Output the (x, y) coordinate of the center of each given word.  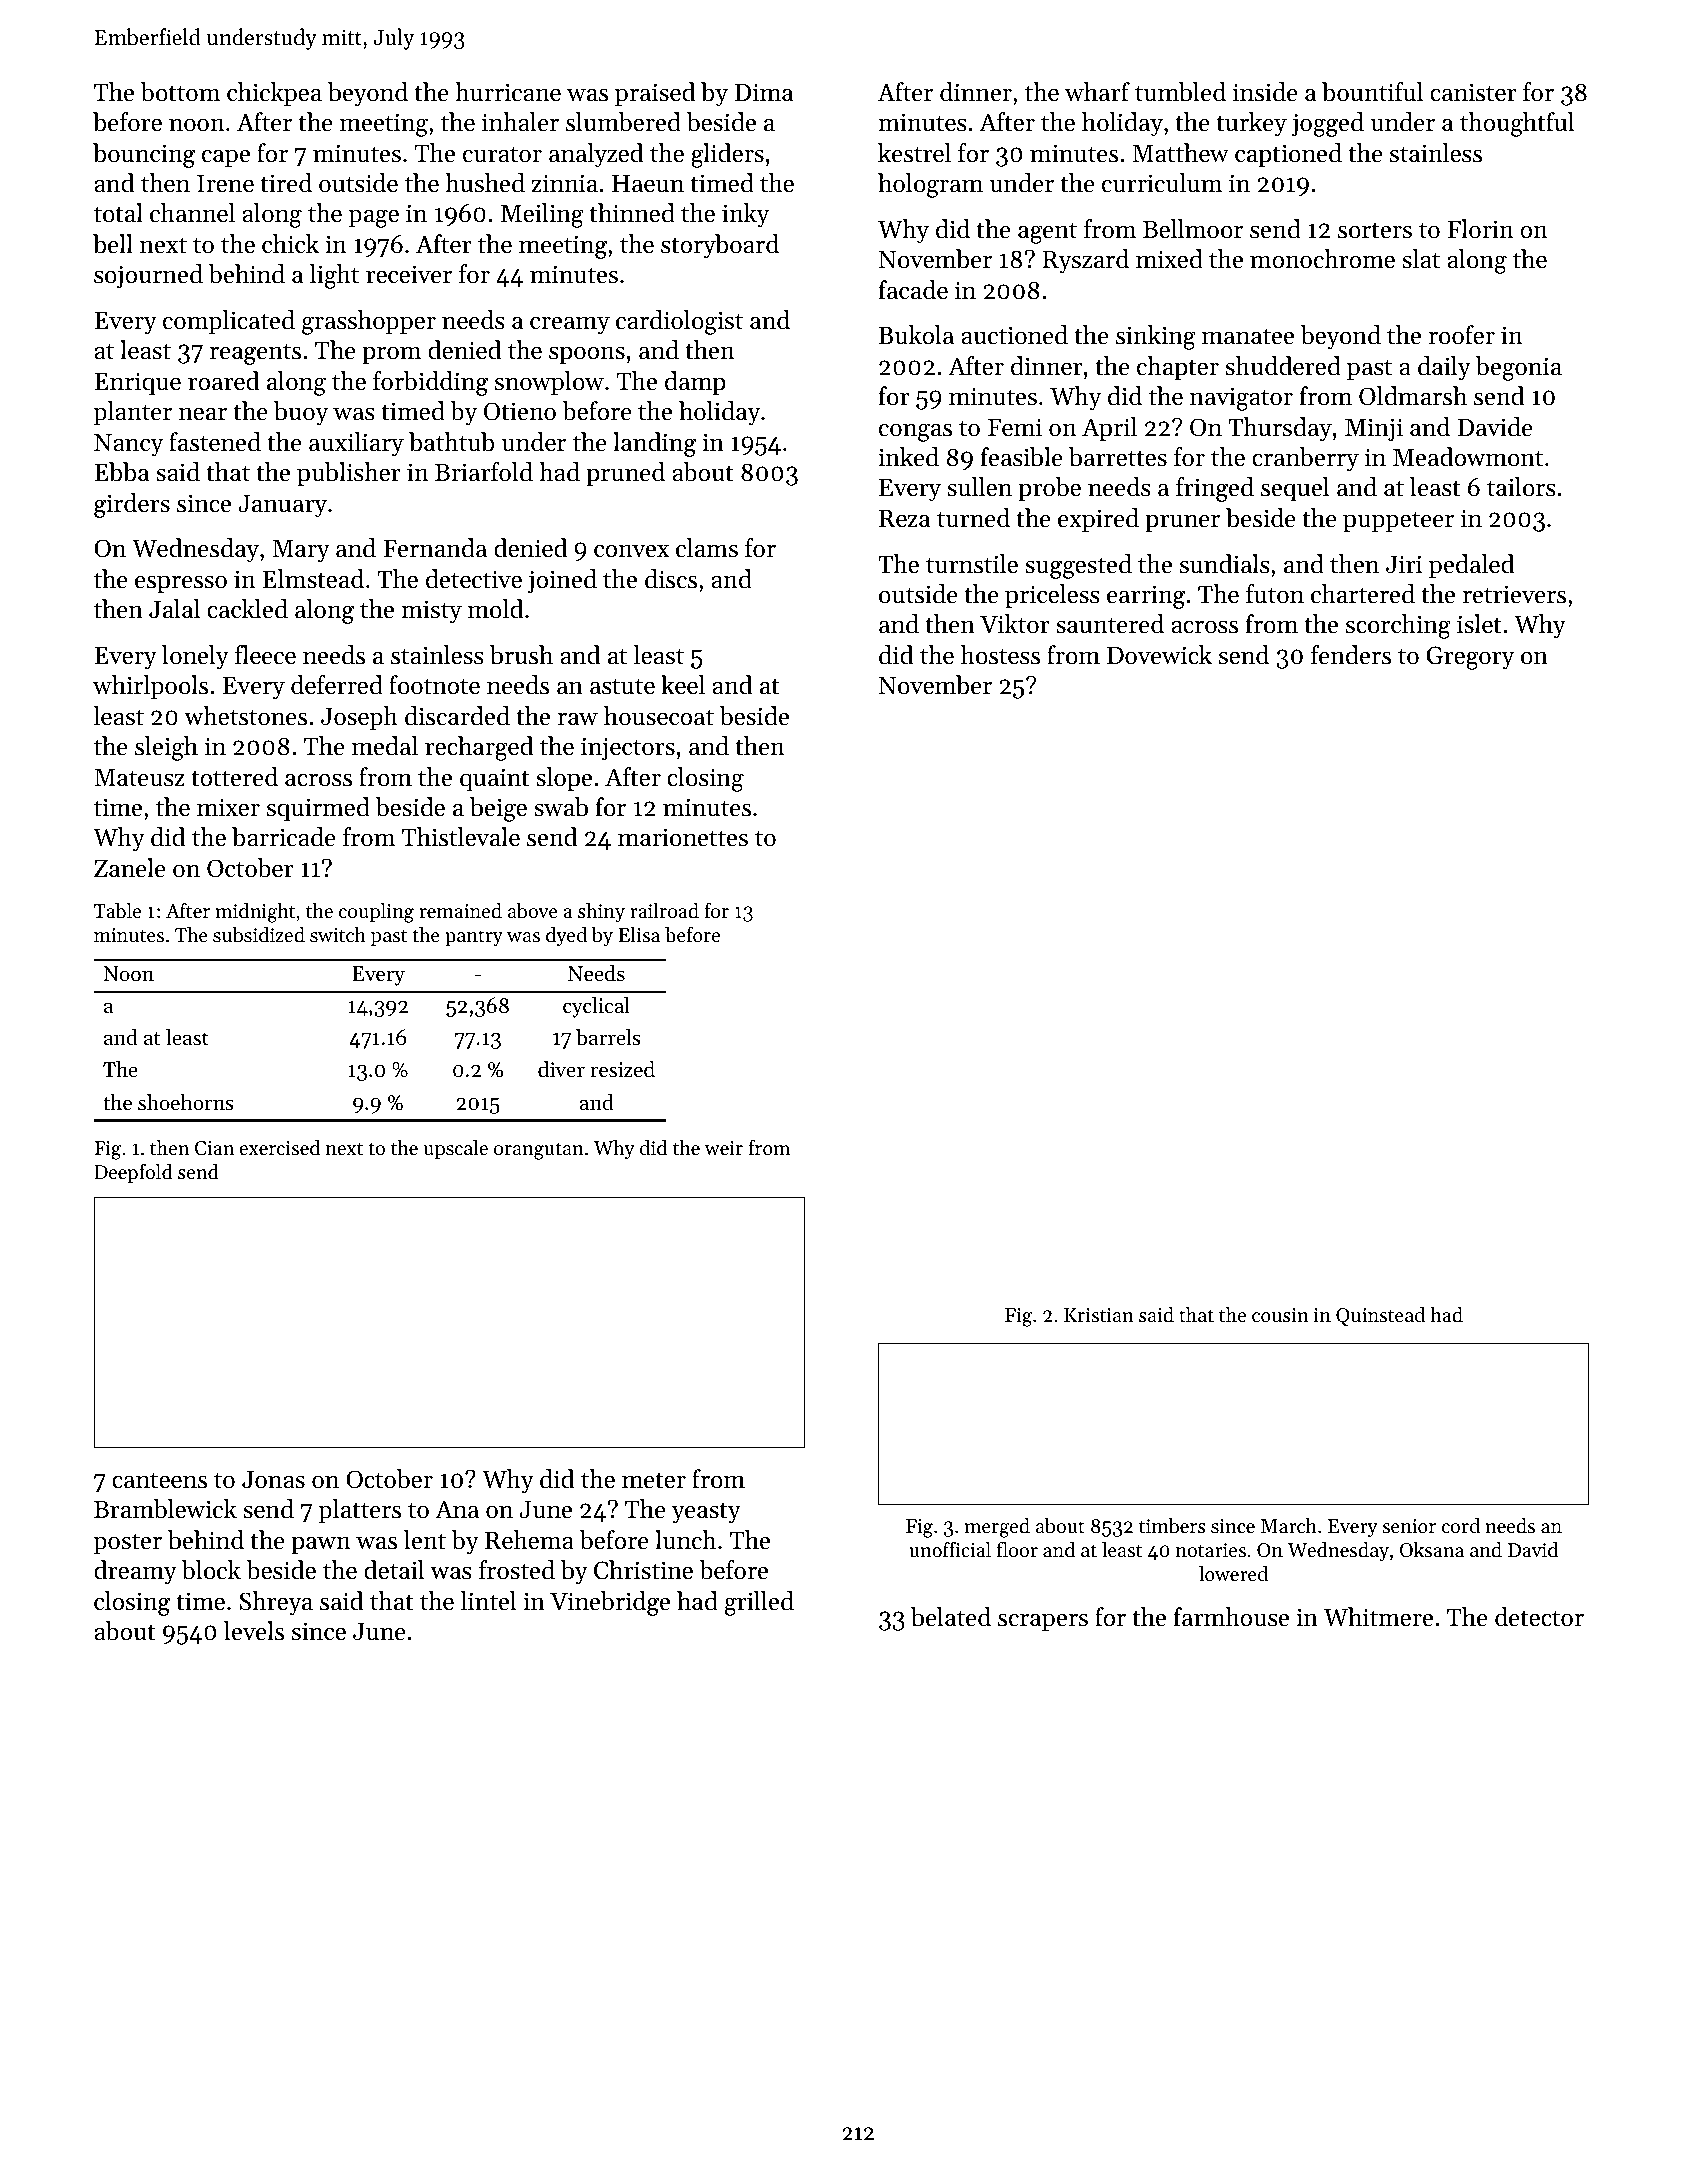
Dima (764, 92)
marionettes (683, 837)
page (373, 219)
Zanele (130, 868)
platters (359, 1511)
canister (1473, 92)
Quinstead (1380, 1316)
